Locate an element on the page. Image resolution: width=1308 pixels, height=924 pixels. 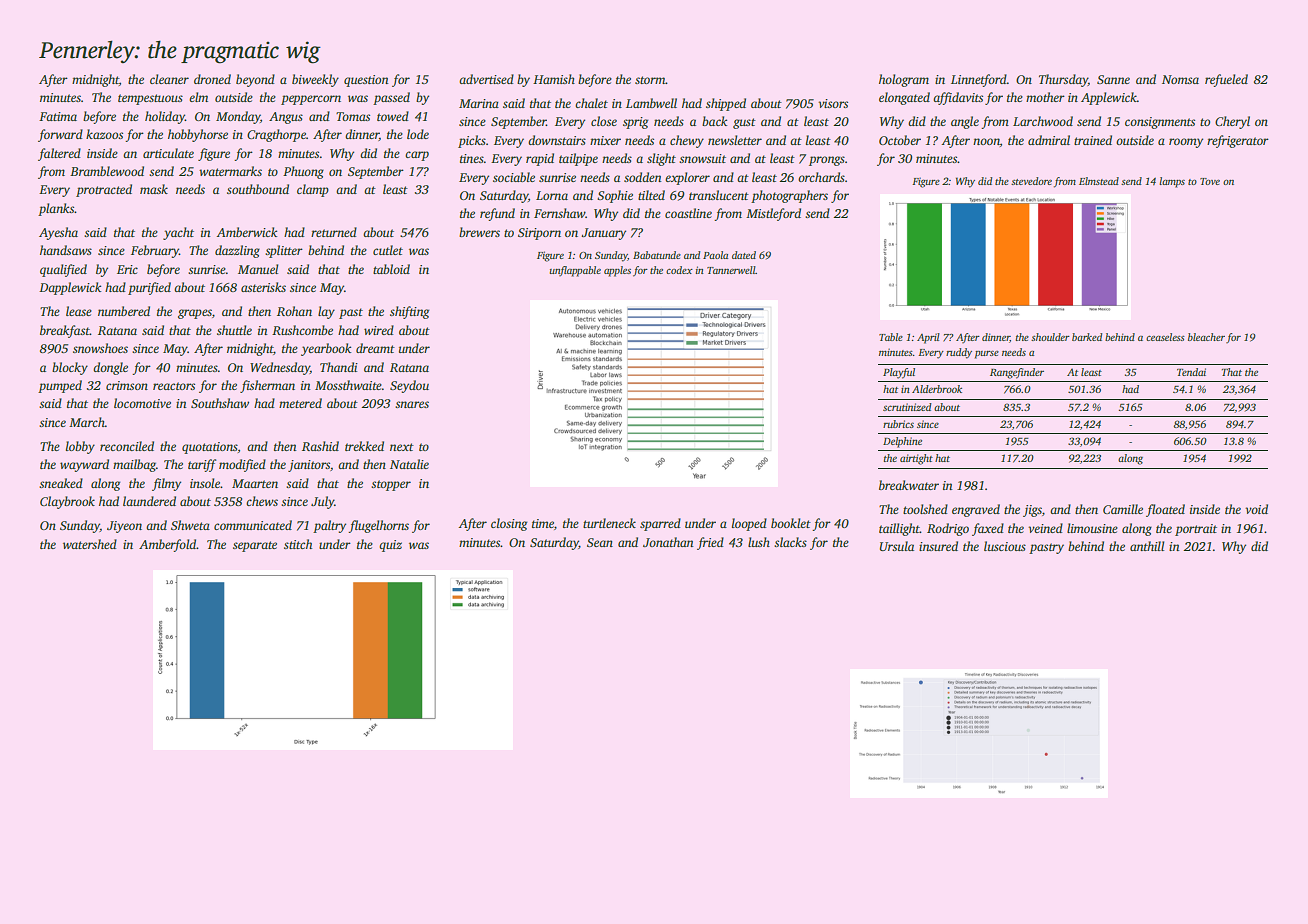
ceaseless is located at coordinates (1165, 337).
